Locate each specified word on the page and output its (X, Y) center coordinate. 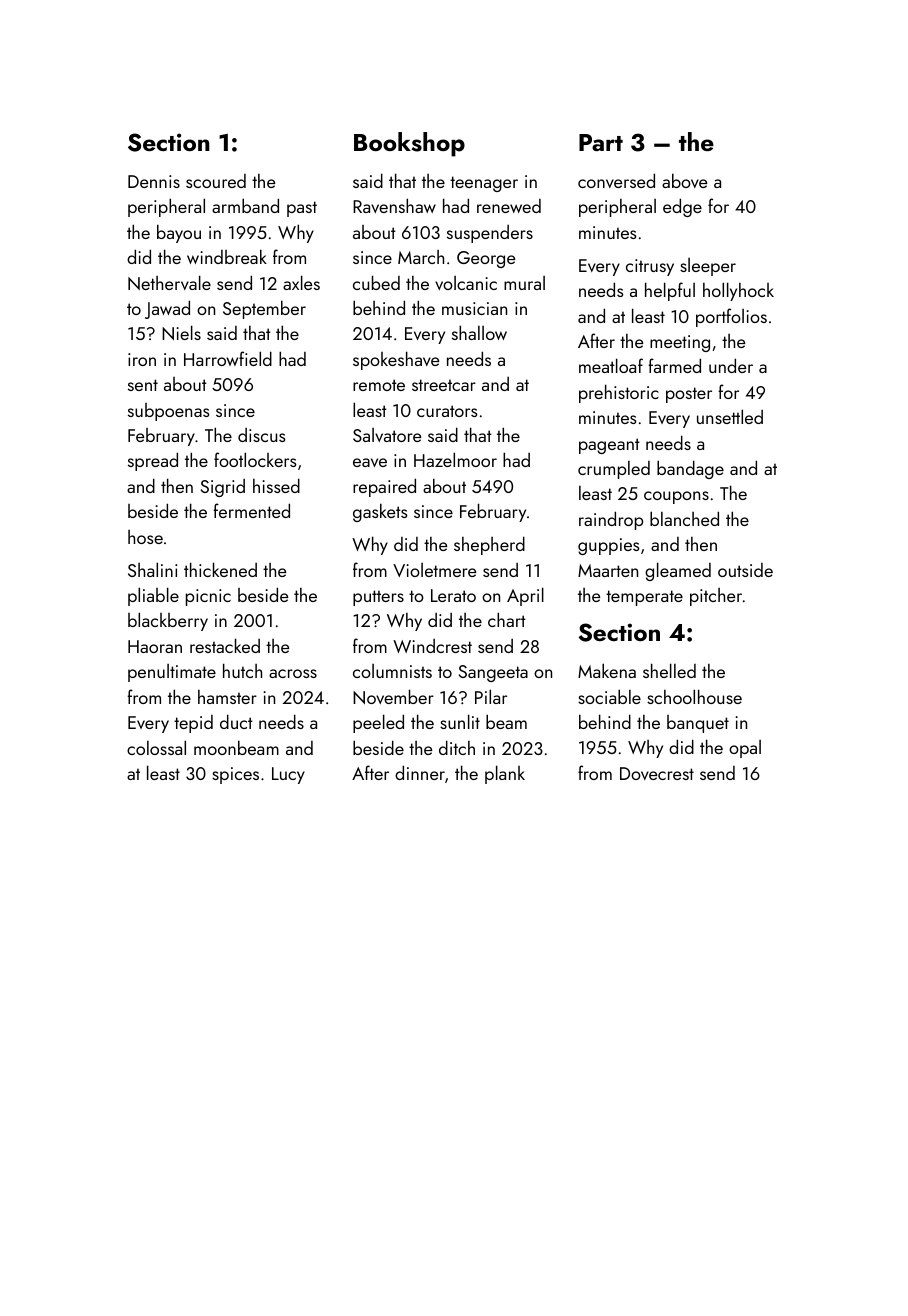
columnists (392, 671)
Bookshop (409, 144)
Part (601, 142)
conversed (616, 180)
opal (745, 749)
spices (235, 775)
